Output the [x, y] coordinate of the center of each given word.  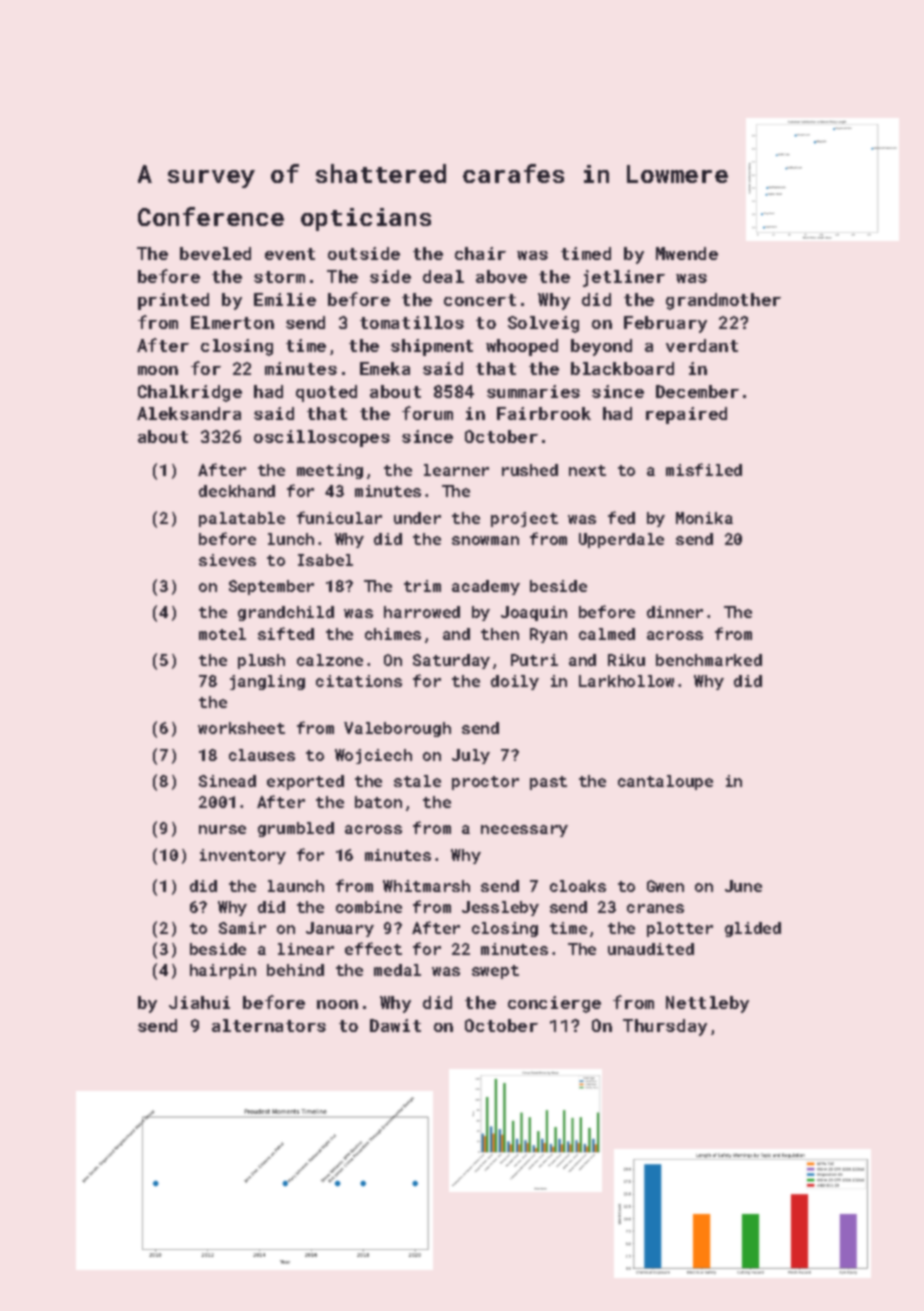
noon [337, 1004]
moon [158, 370]
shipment [432, 347]
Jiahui [199, 1002]
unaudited [651, 949]
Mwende [687, 253]
